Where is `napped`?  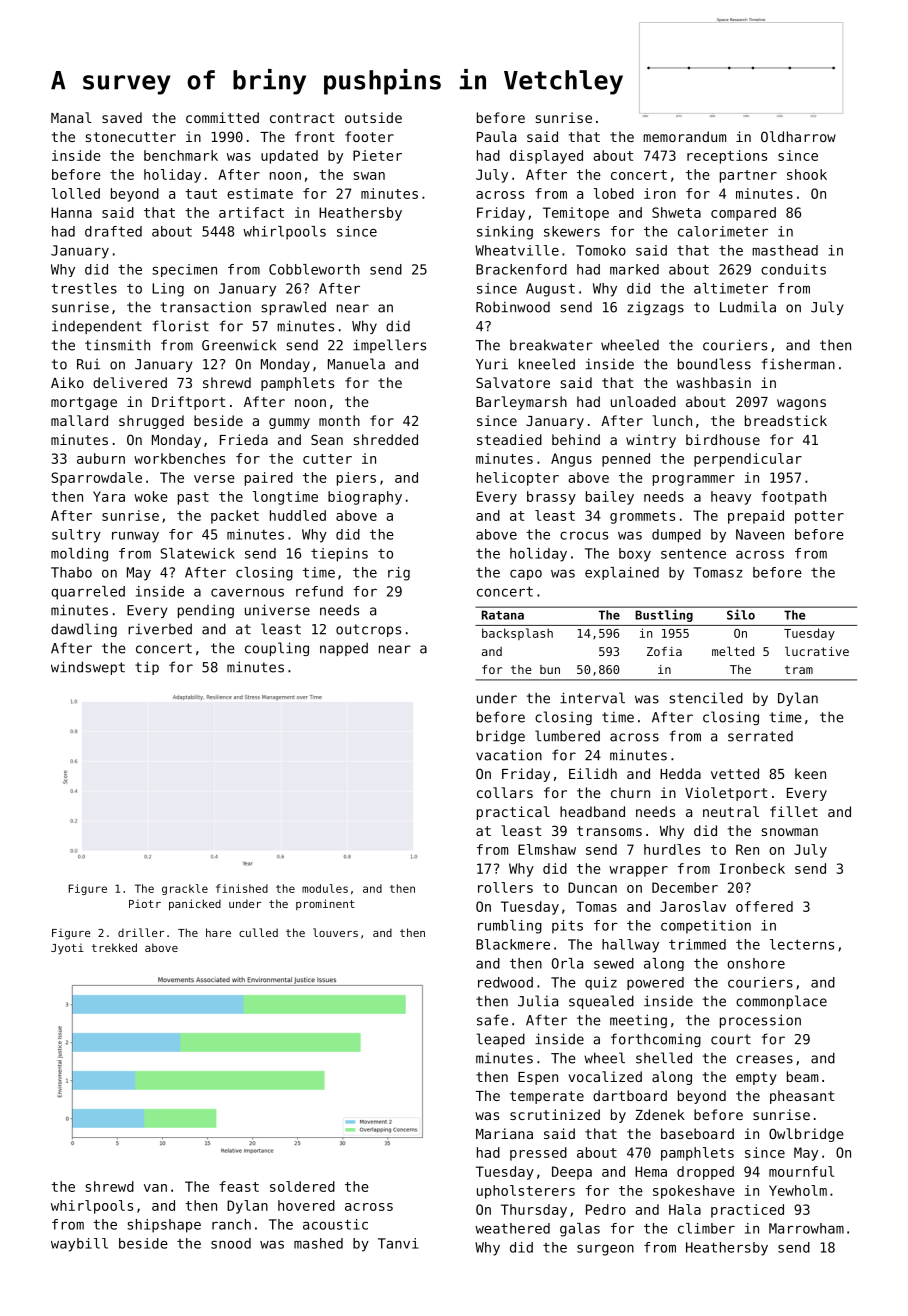 napped is located at coordinates (344, 649).
